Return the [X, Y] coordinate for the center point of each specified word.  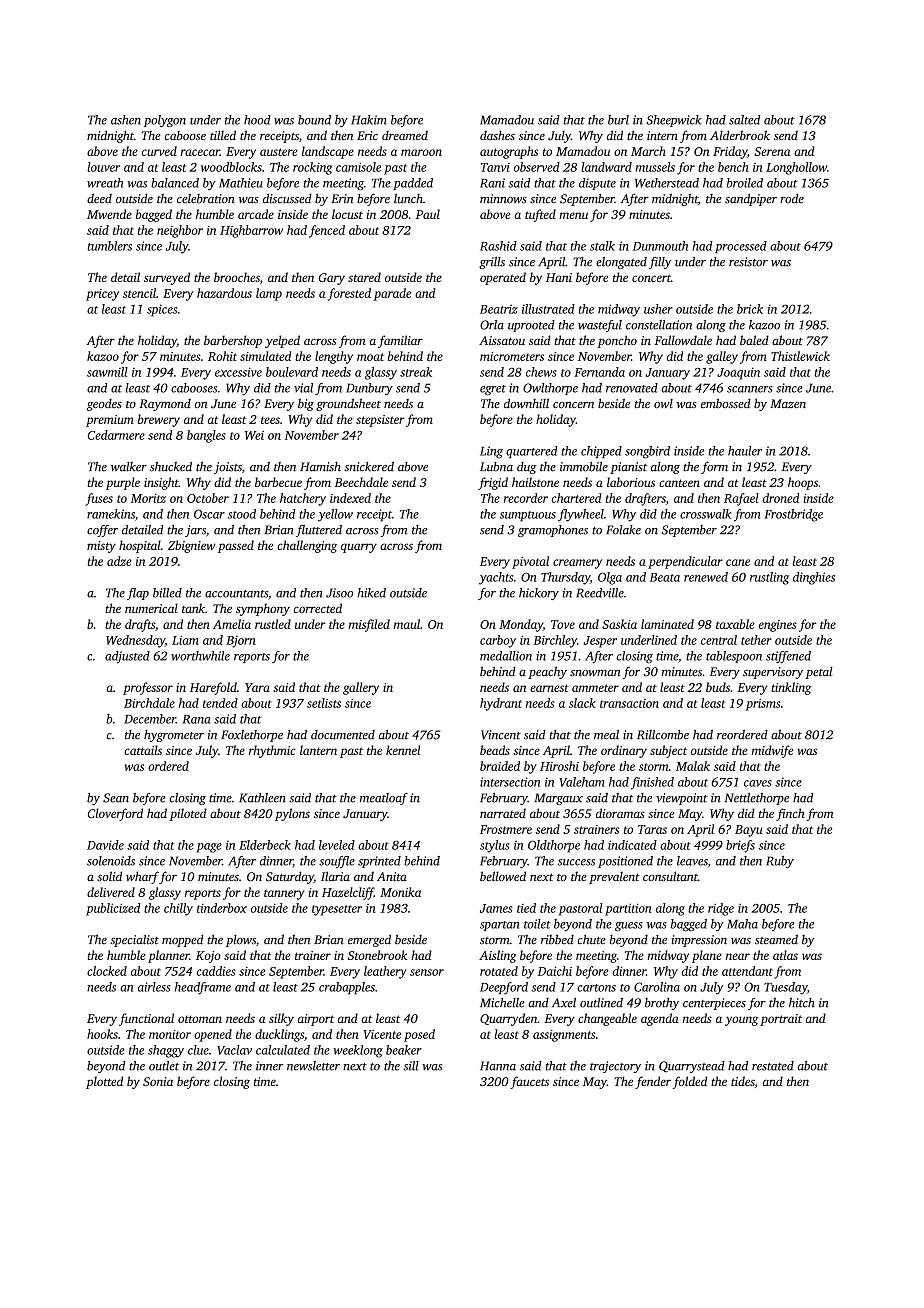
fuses [99, 499]
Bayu [749, 831]
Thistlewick [800, 356]
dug [527, 468]
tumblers [109, 246]
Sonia [158, 1081]
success [576, 862]
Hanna [498, 1066]
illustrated [548, 309]
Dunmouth [660, 246]
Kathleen [262, 798]
